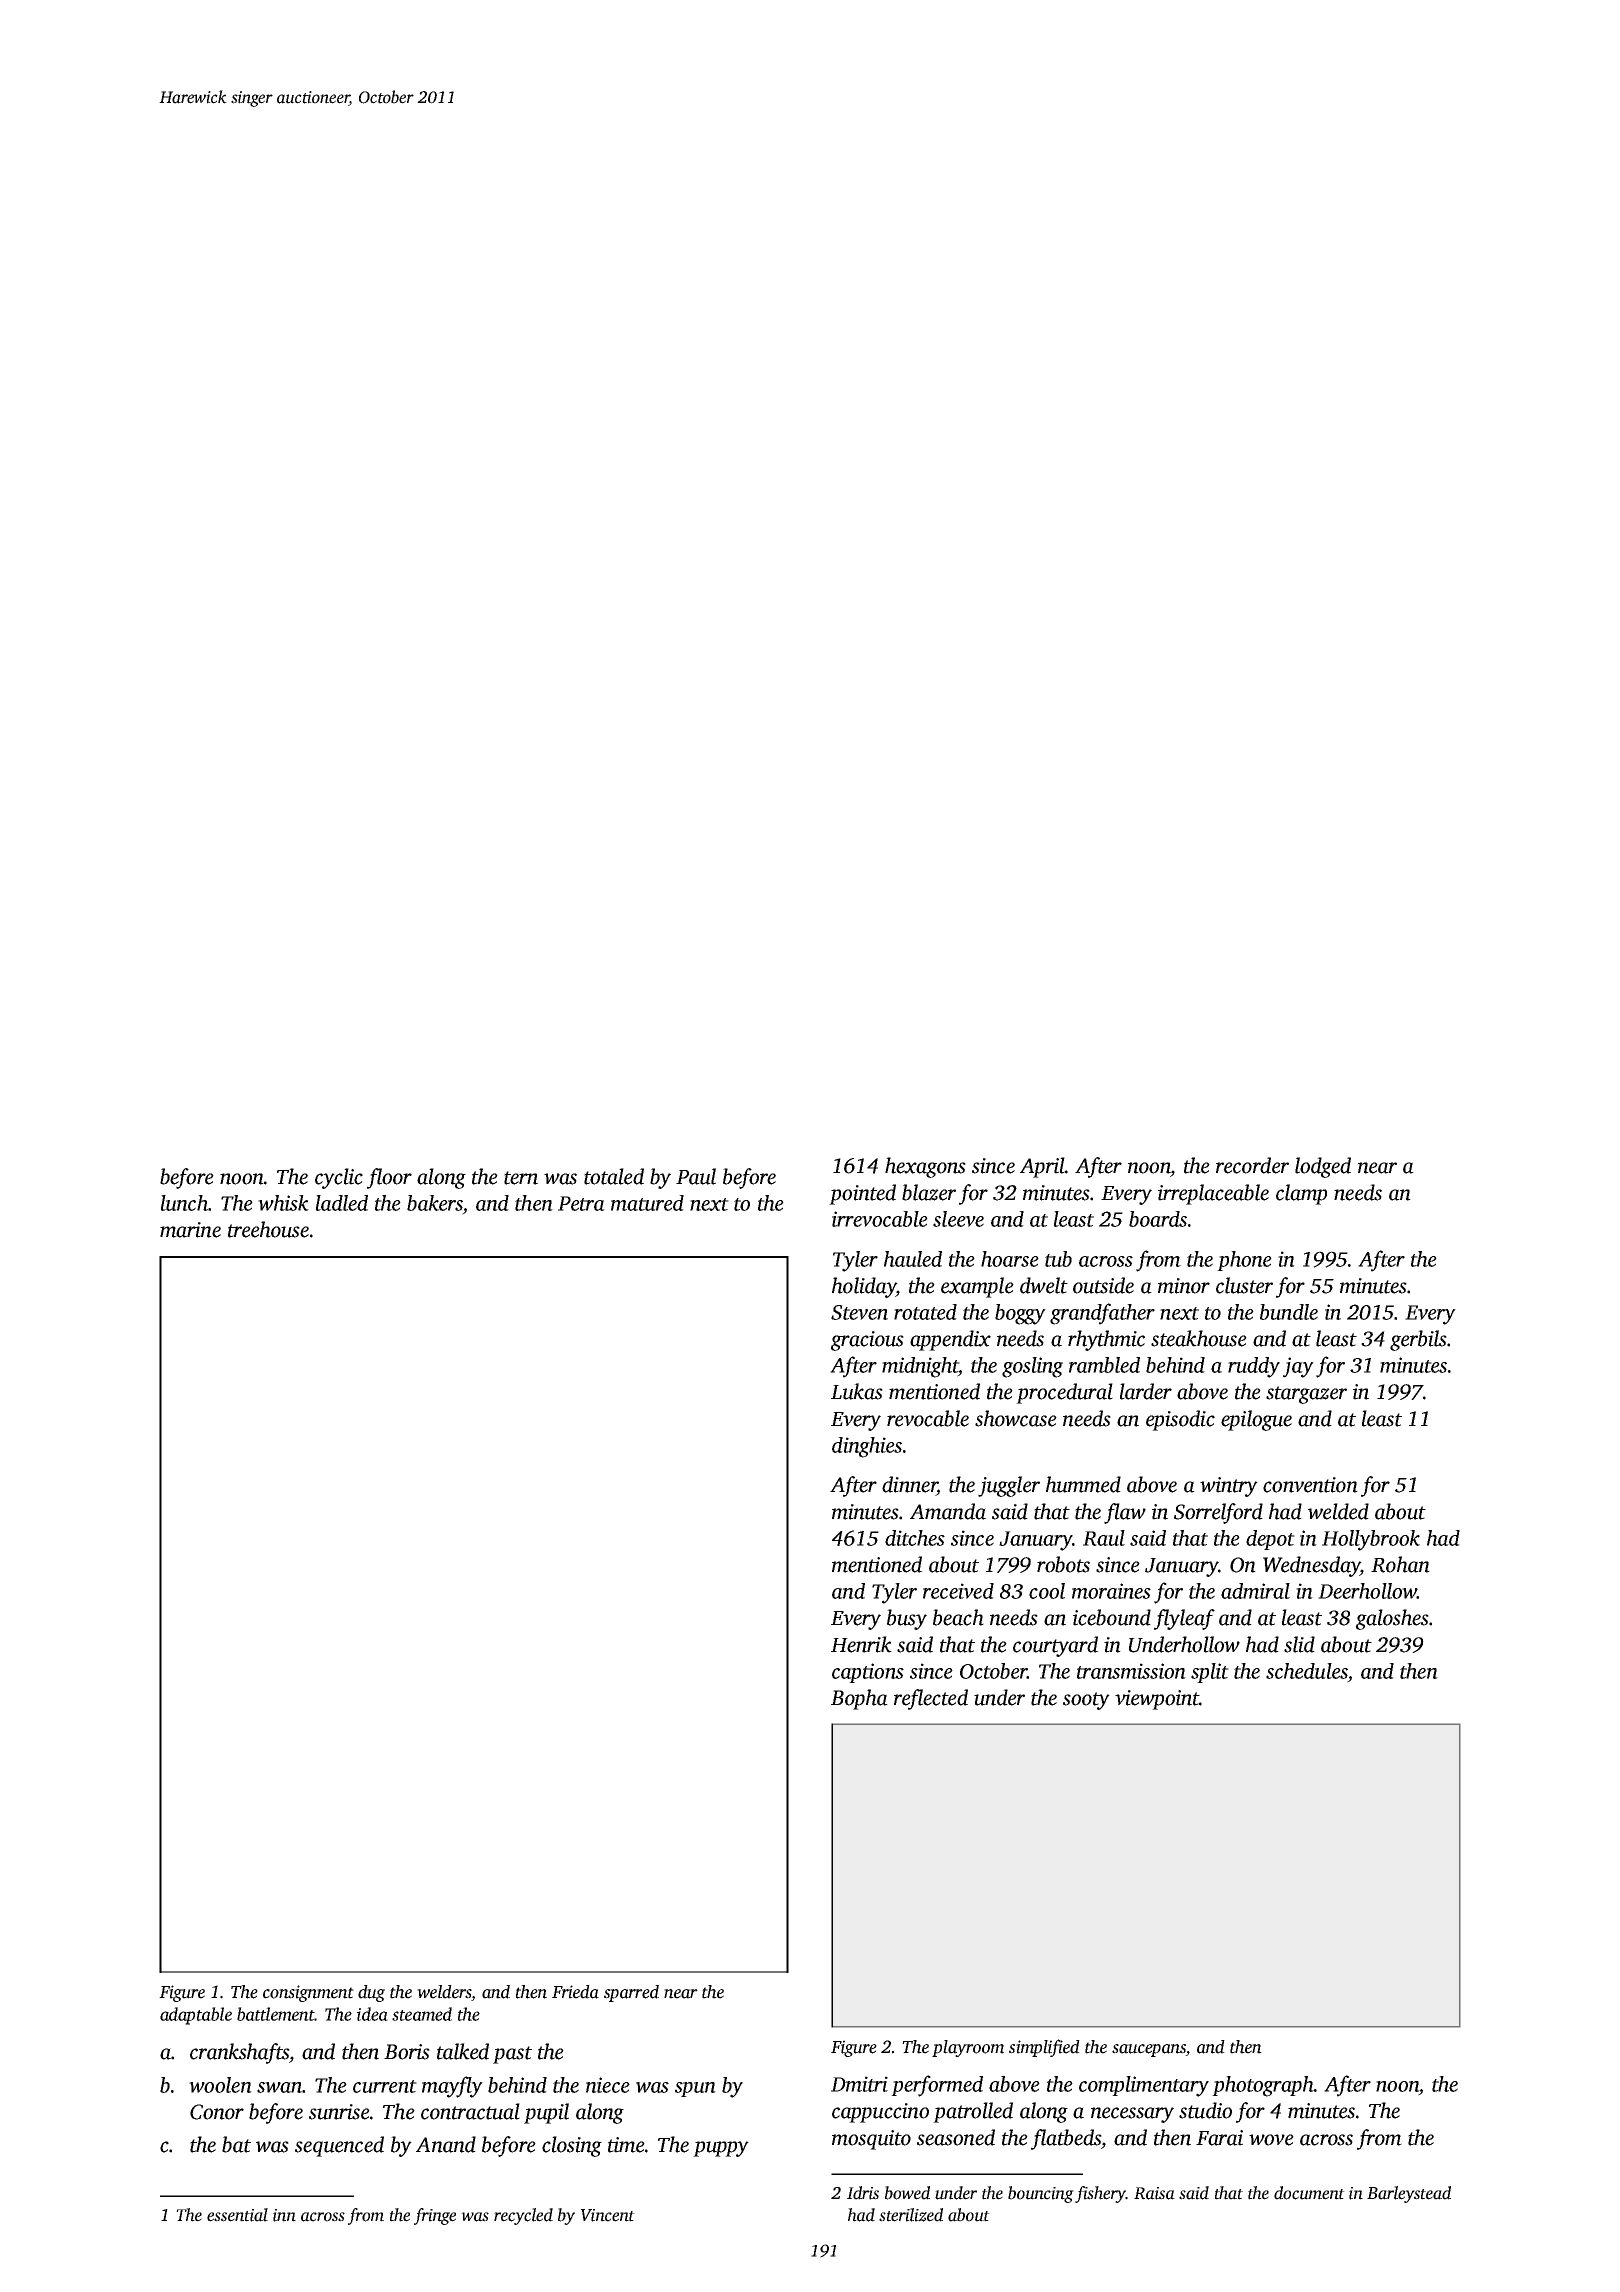  Describe the element at coordinates (196, 2016) in the document. I see `adaptable` at that location.
